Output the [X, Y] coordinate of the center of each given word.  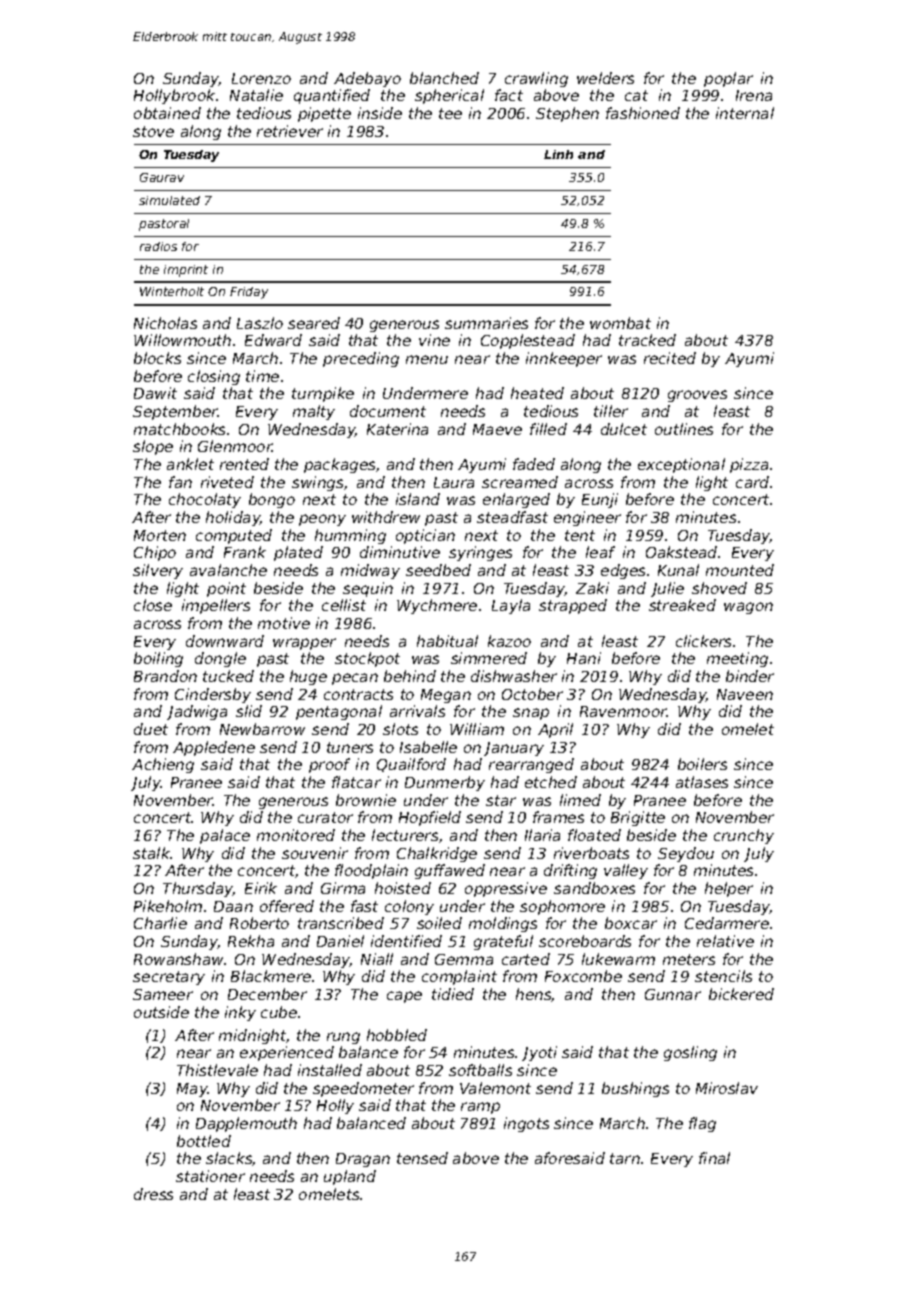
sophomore [562, 907]
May [192, 1090]
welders [605, 78]
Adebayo [367, 79]
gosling [690, 1053]
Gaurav [162, 177]
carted [526, 959]
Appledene [214, 748]
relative [725, 941]
